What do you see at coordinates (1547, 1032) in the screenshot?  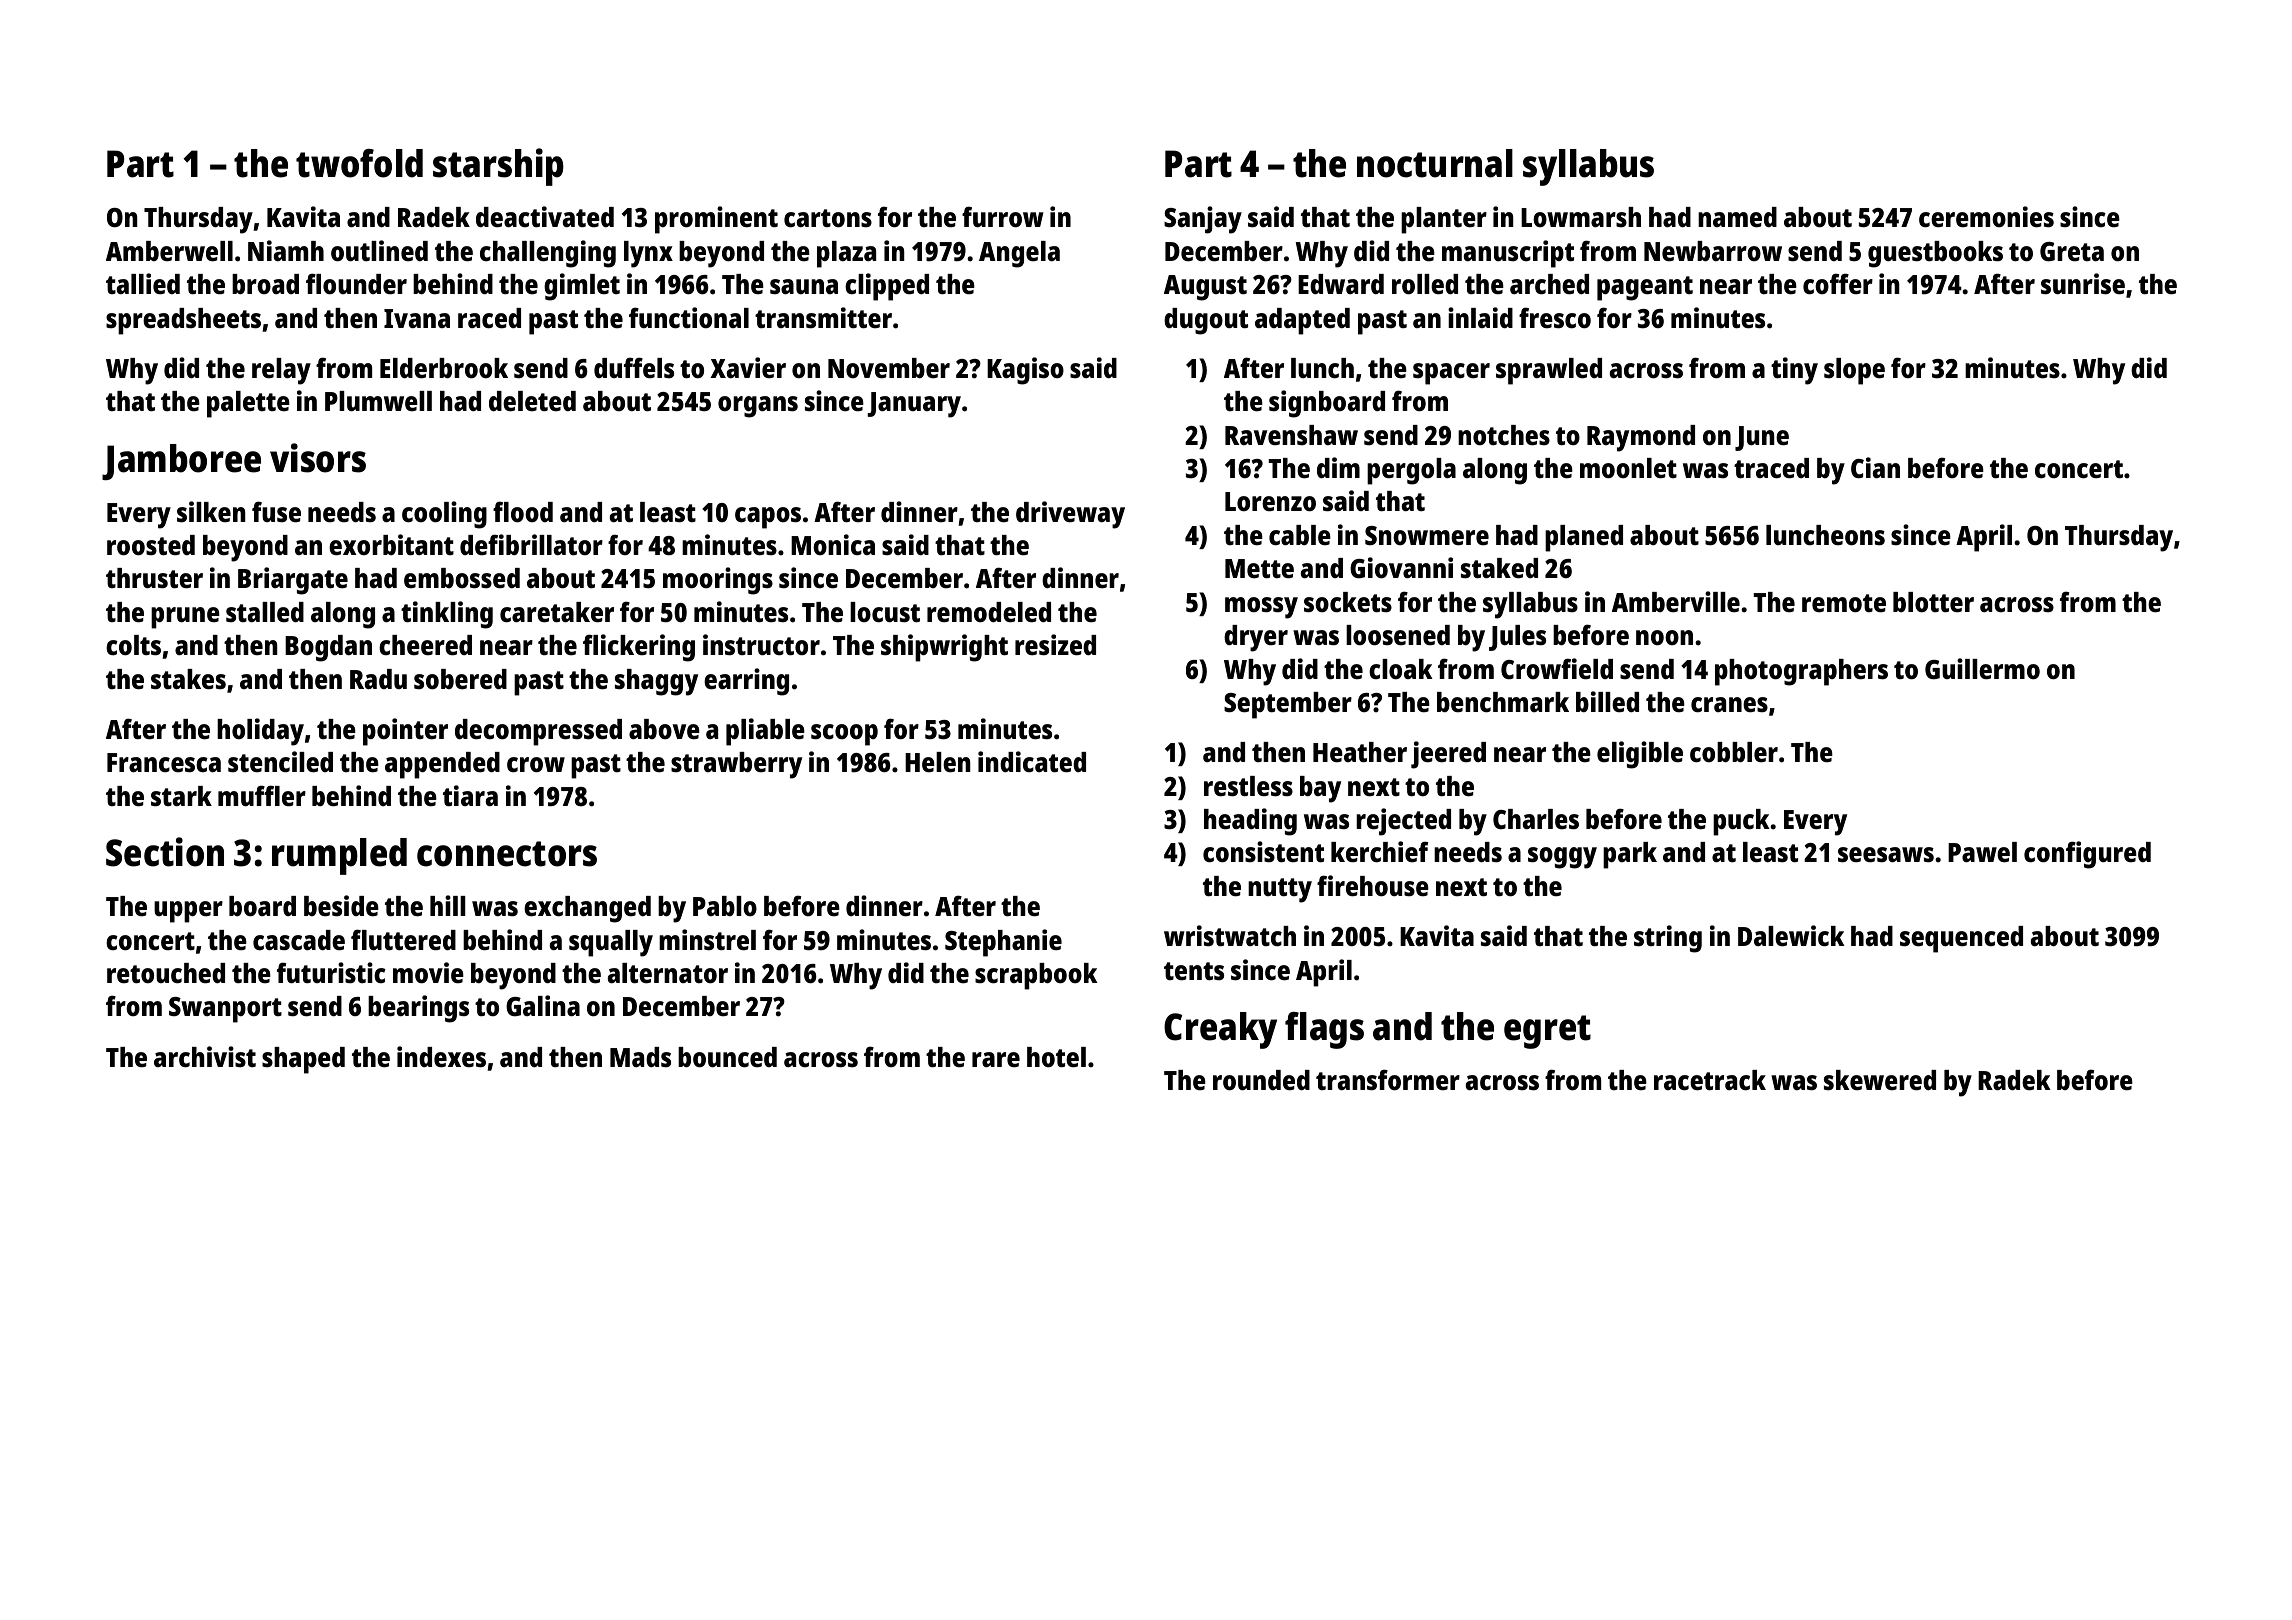 I see `egret` at bounding box center [1547, 1032].
